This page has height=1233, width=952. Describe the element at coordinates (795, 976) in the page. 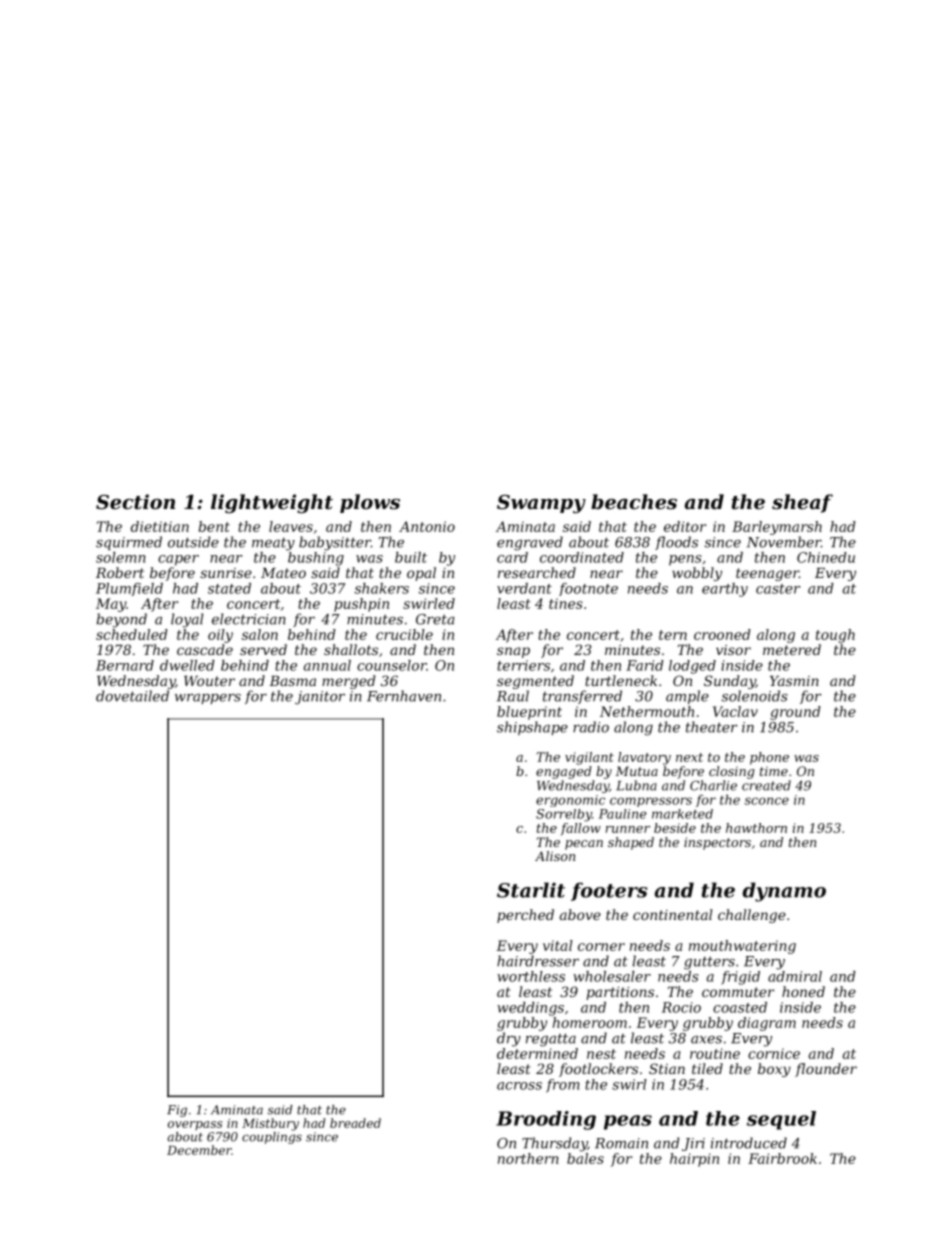

I see `admiral` at that location.
